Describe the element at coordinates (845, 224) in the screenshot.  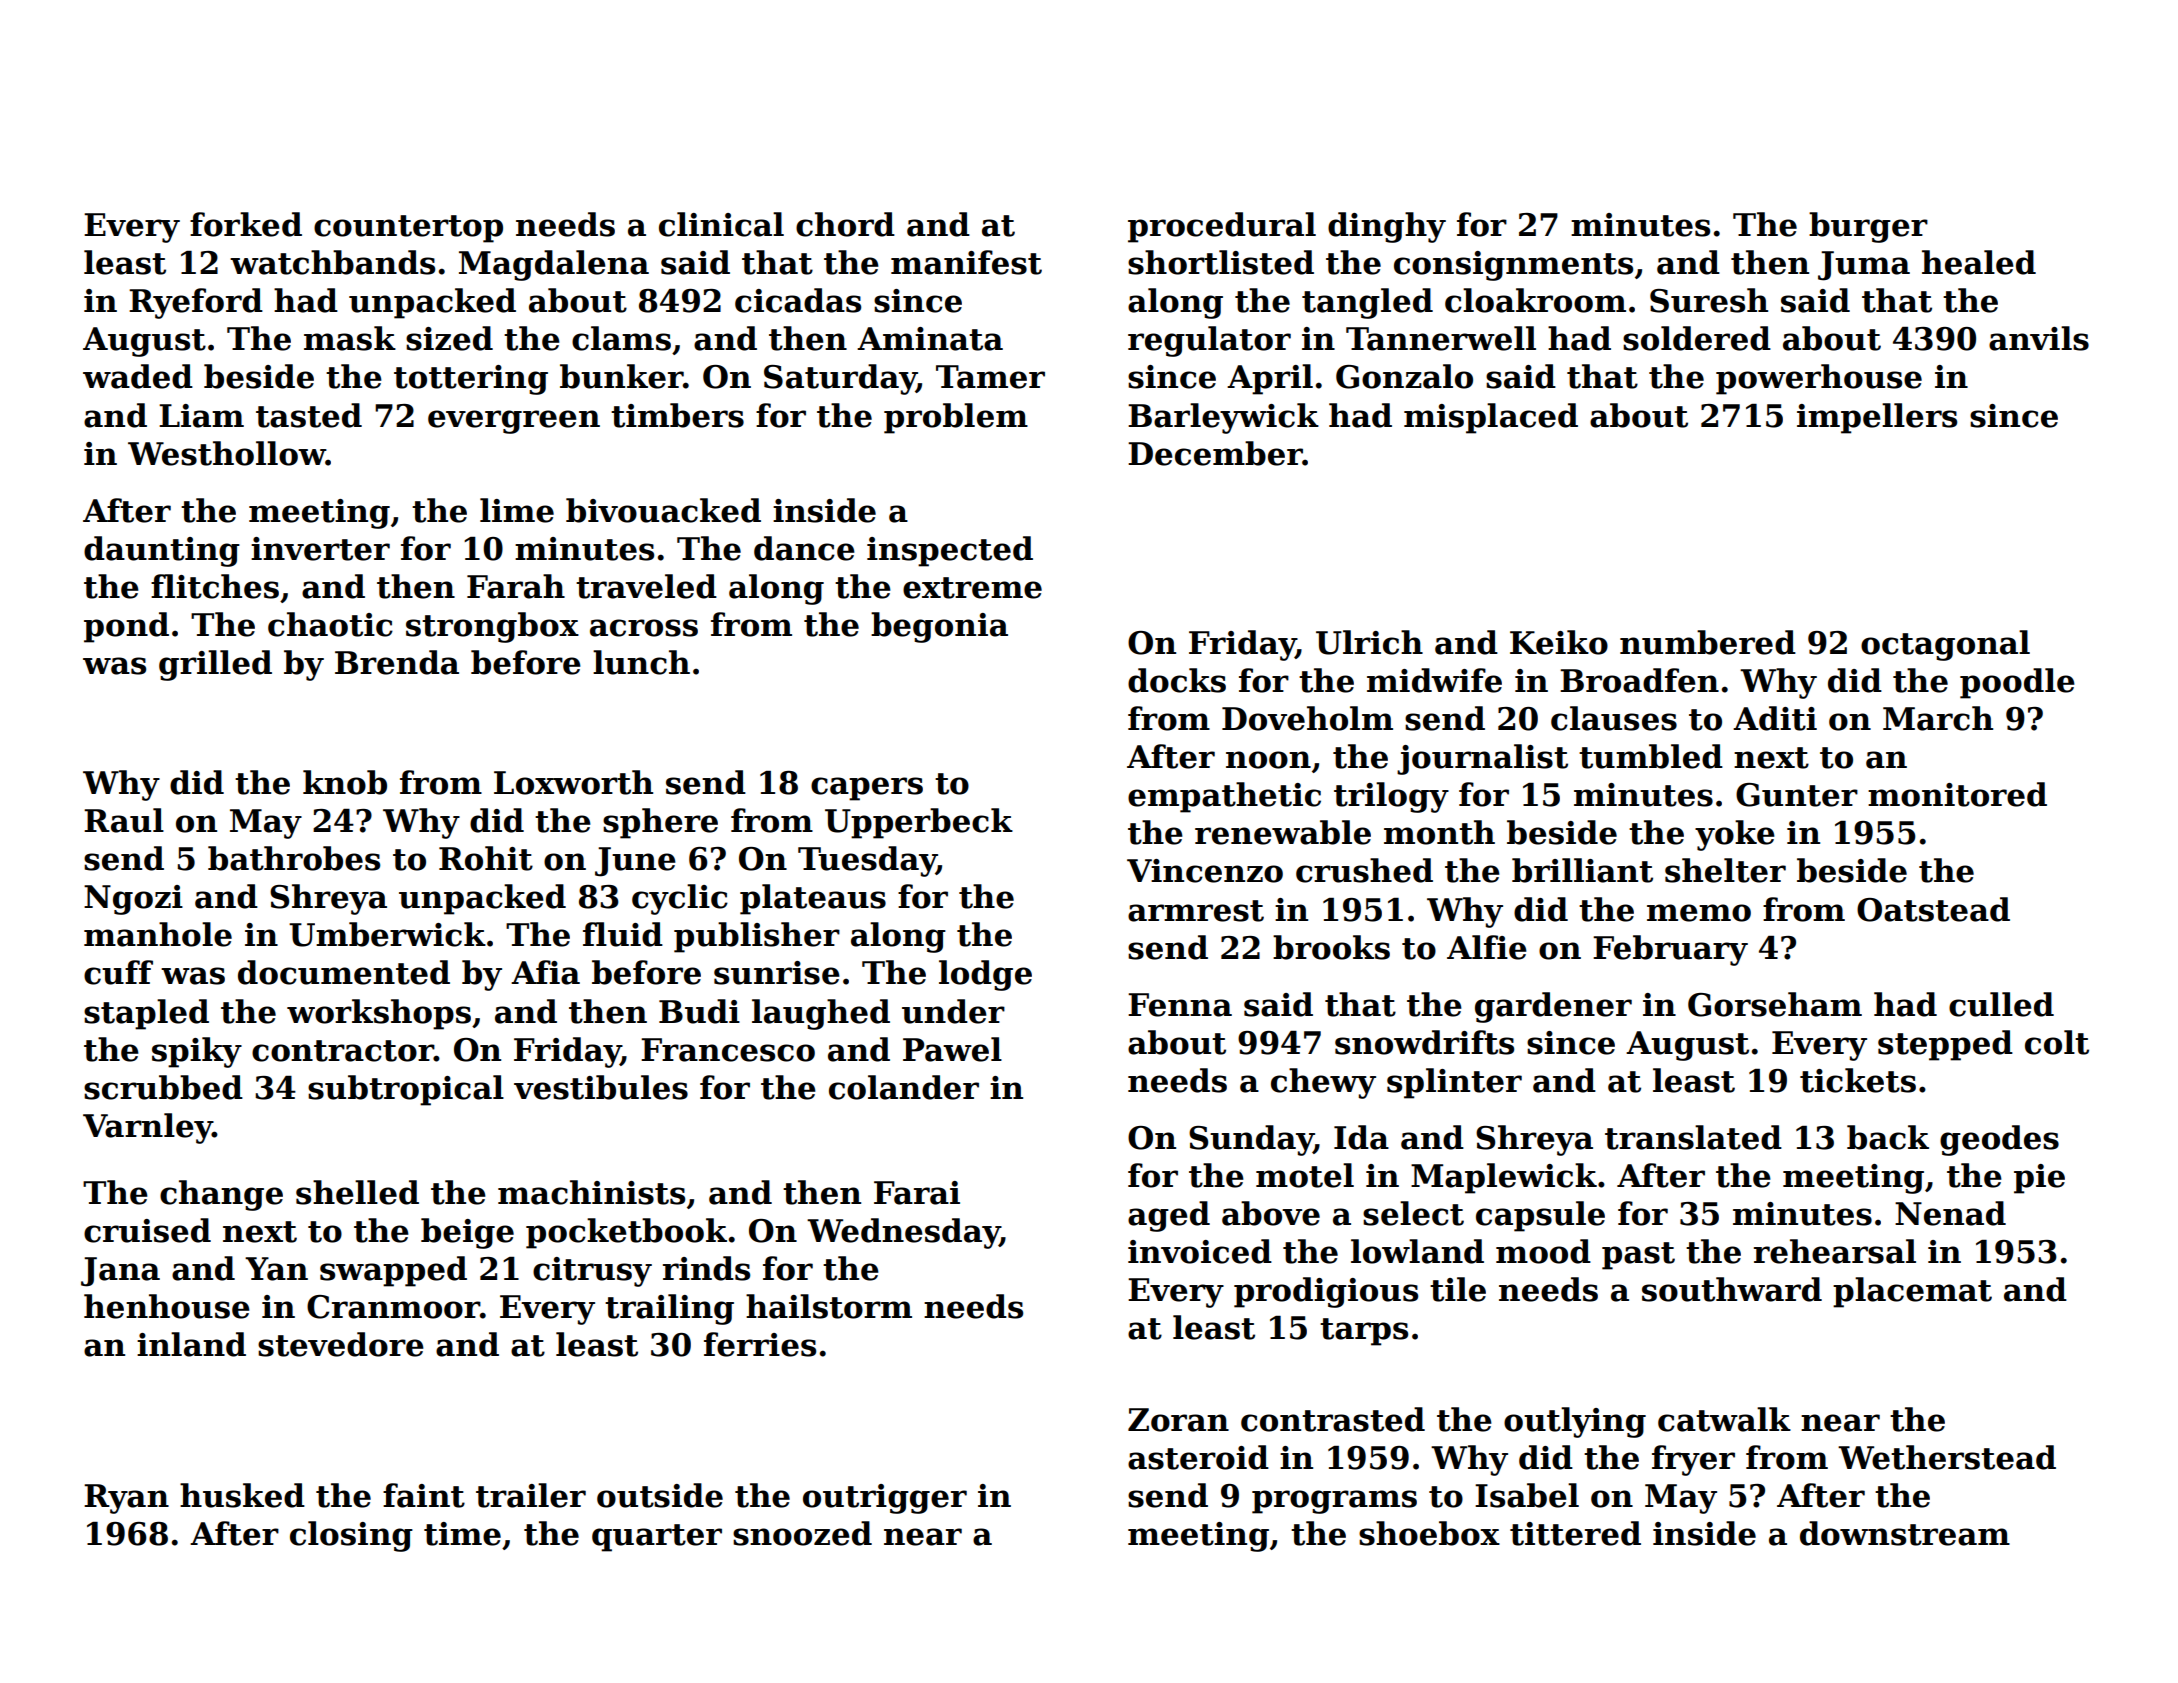
I see `chord` at that location.
